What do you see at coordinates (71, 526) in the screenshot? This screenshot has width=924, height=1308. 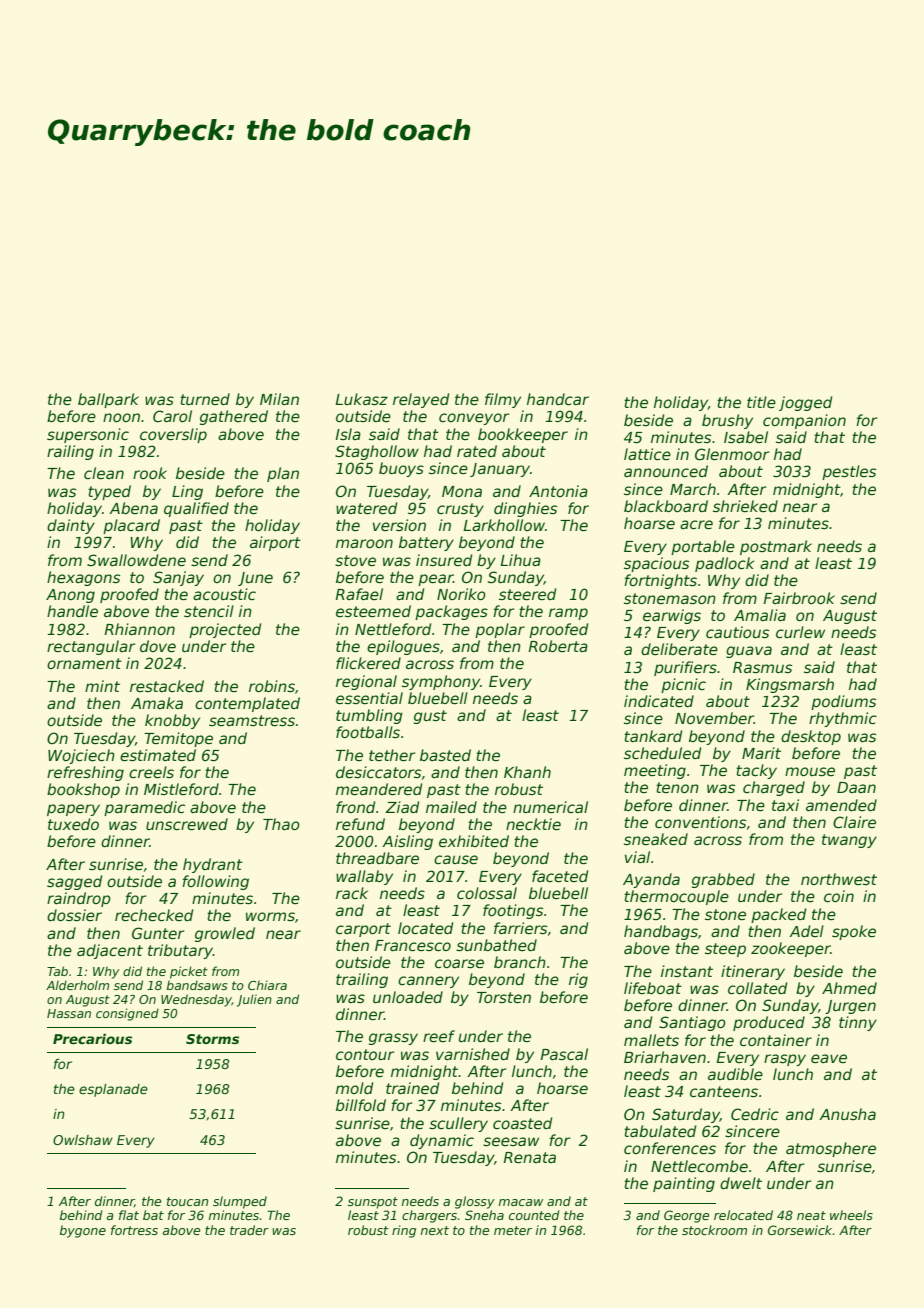 I see `dainty` at bounding box center [71, 526].
